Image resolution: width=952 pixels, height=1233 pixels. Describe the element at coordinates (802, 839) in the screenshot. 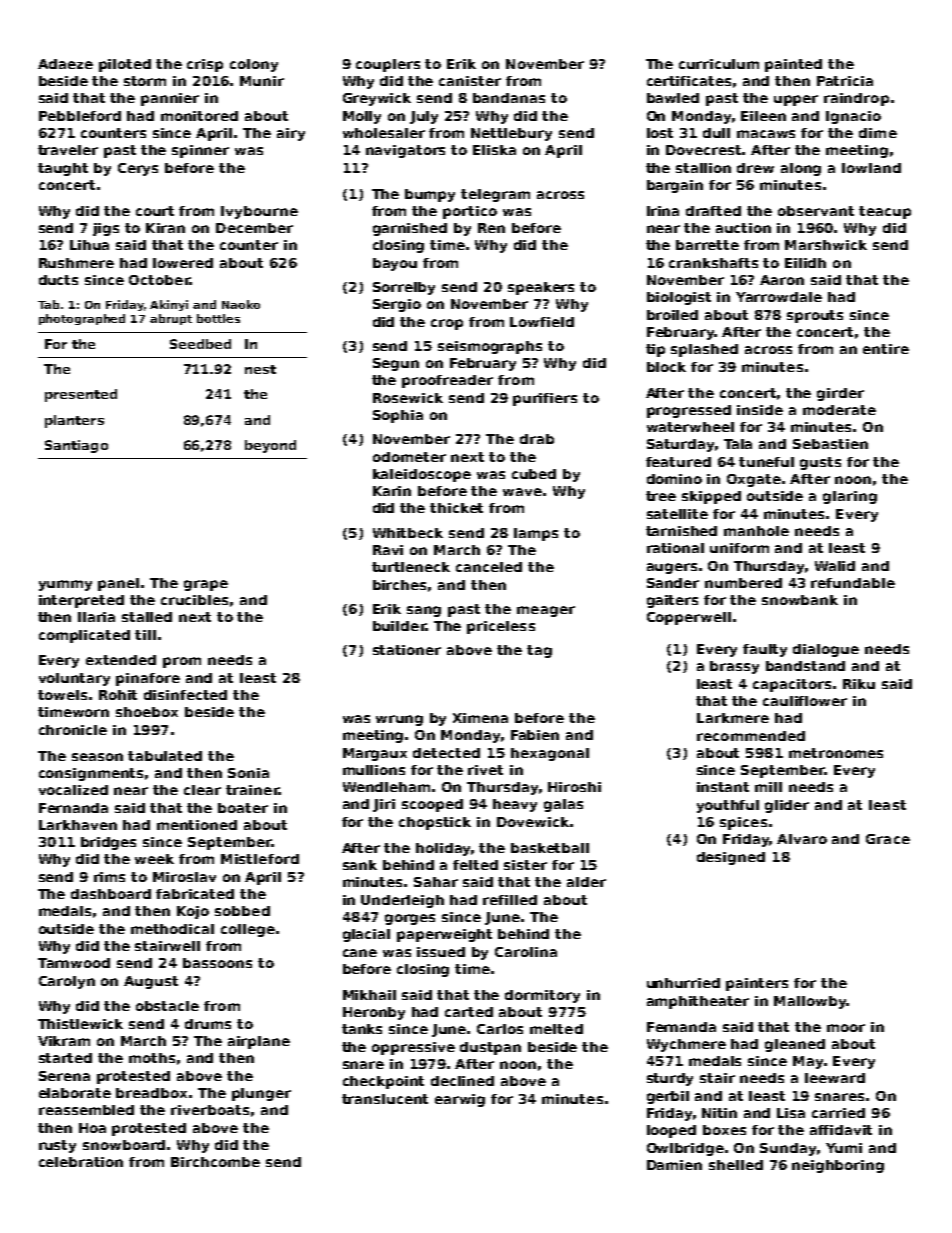

I see `Alvaro` at that location.
